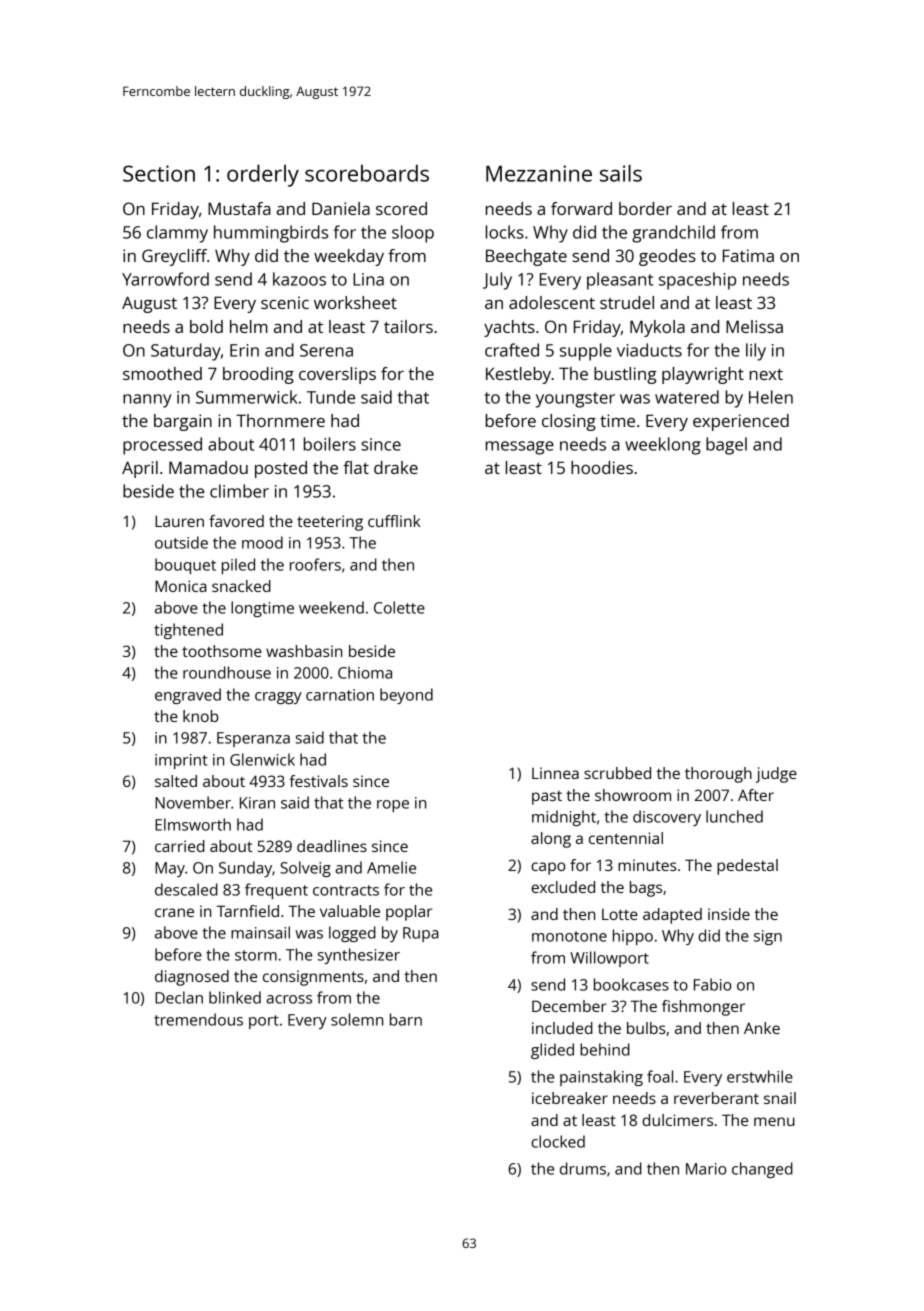 The image size is (924, 1311). What do you see at coordinates (520, 448) in the screenshot?
I see `message` at bounding box center [520, 448].
